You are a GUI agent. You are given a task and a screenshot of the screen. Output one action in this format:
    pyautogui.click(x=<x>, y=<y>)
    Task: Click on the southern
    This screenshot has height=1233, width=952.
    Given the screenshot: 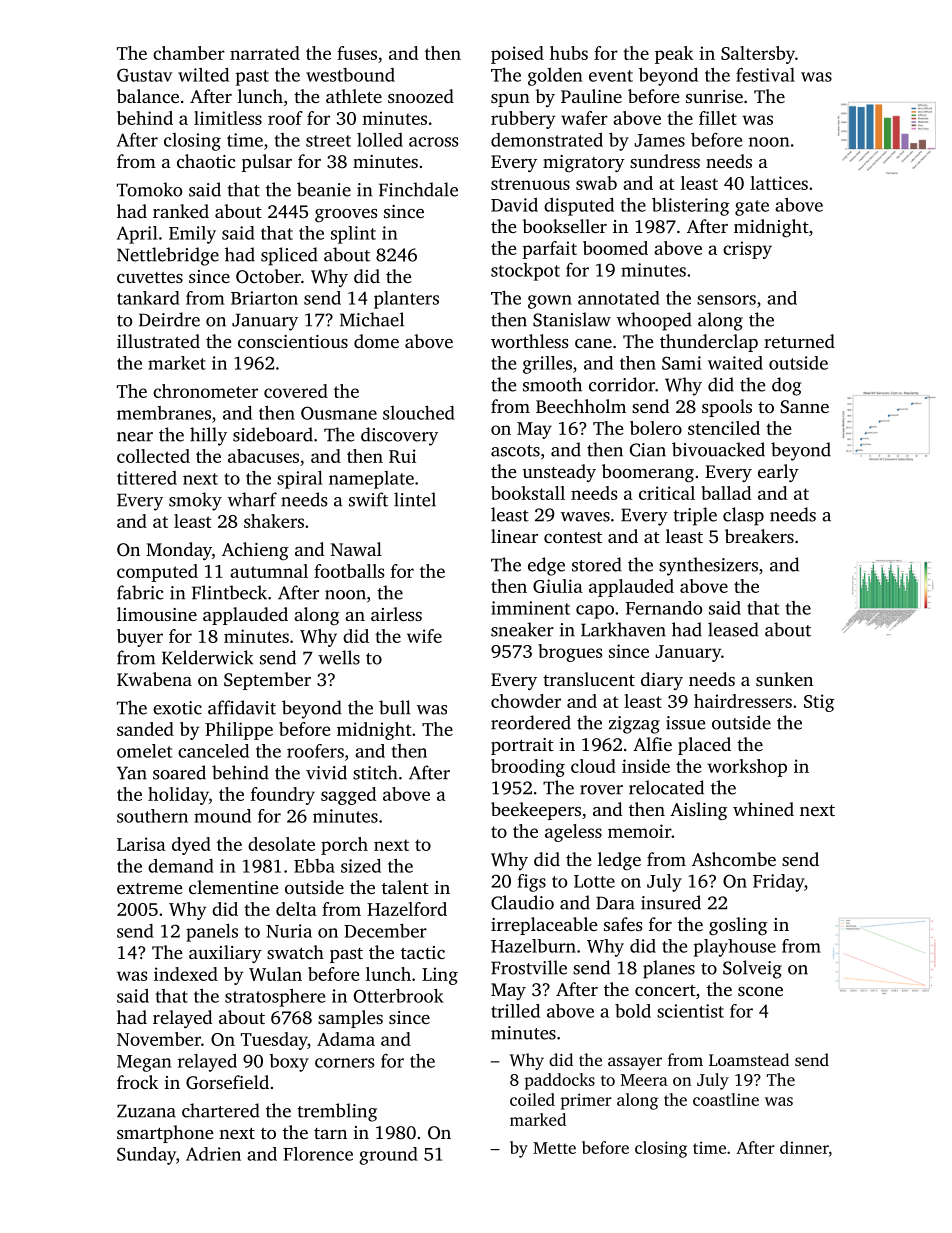 What is the action you would take?
    pyautogui.click(x=152, y=816)
